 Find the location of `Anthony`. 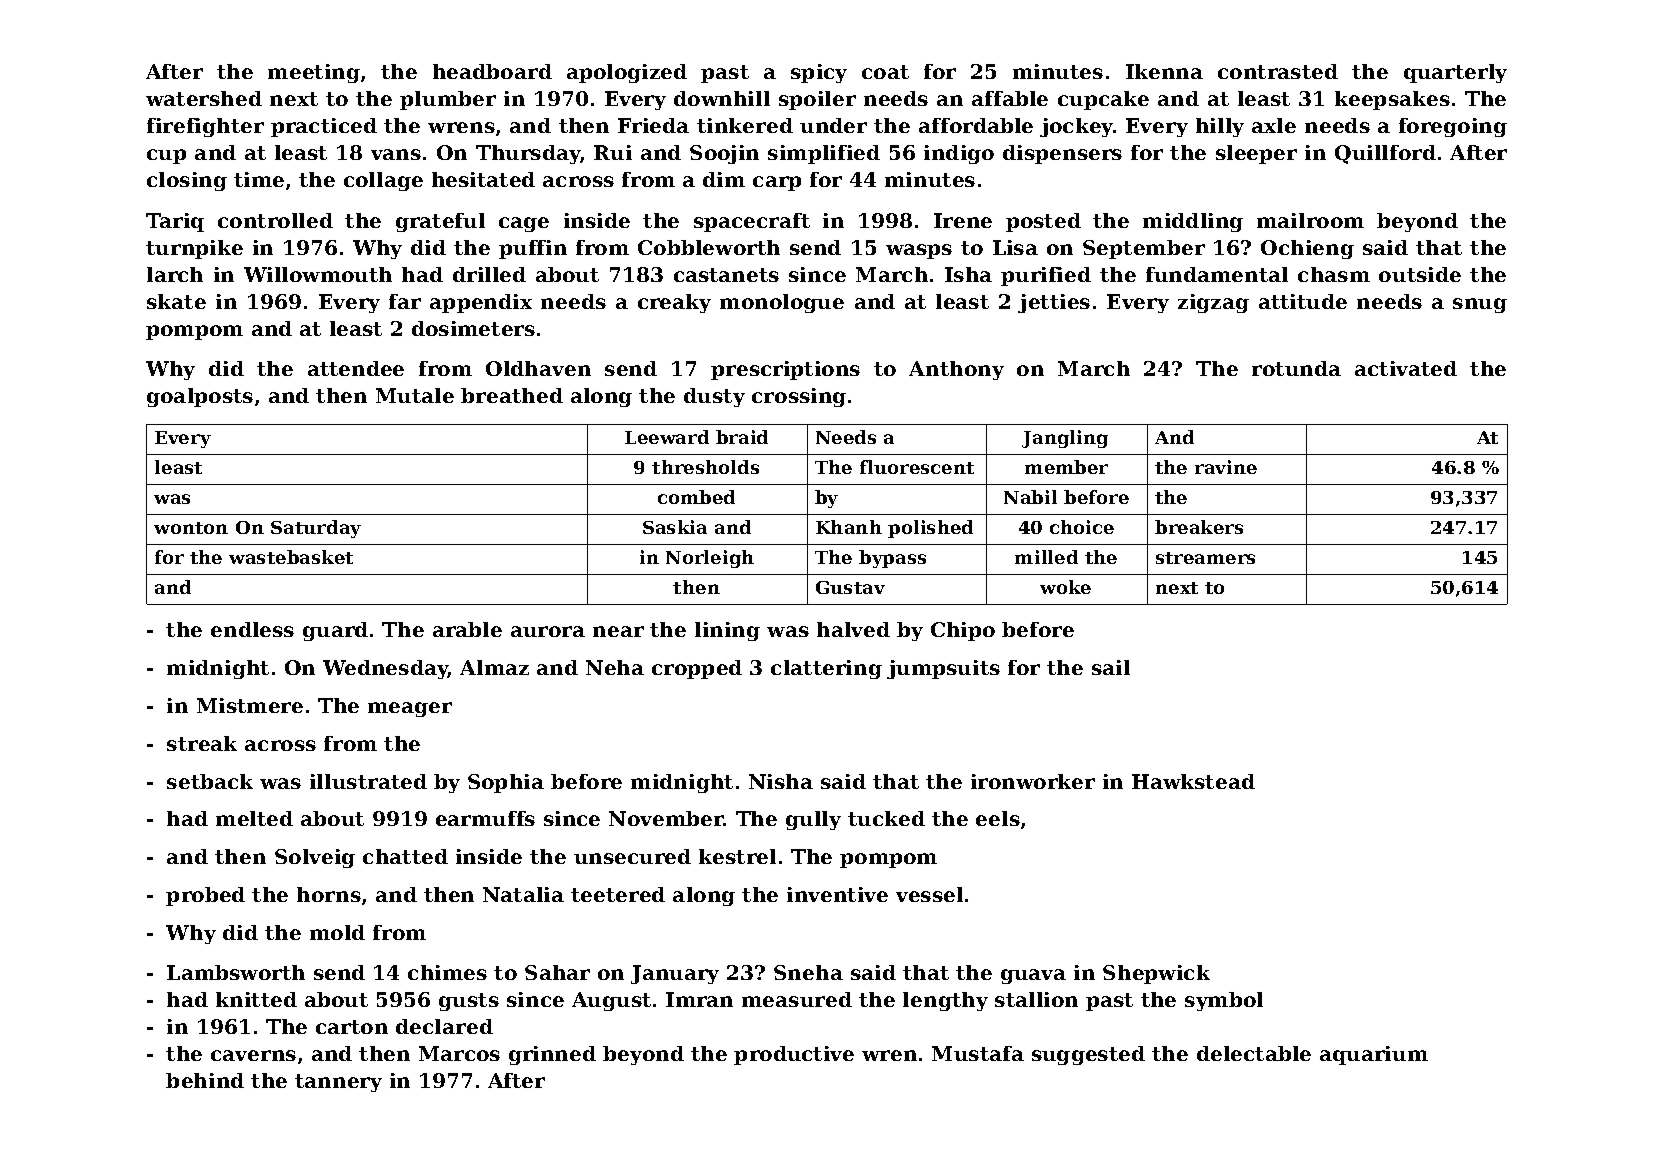

Anthony is located at coordinates (956, 370).
